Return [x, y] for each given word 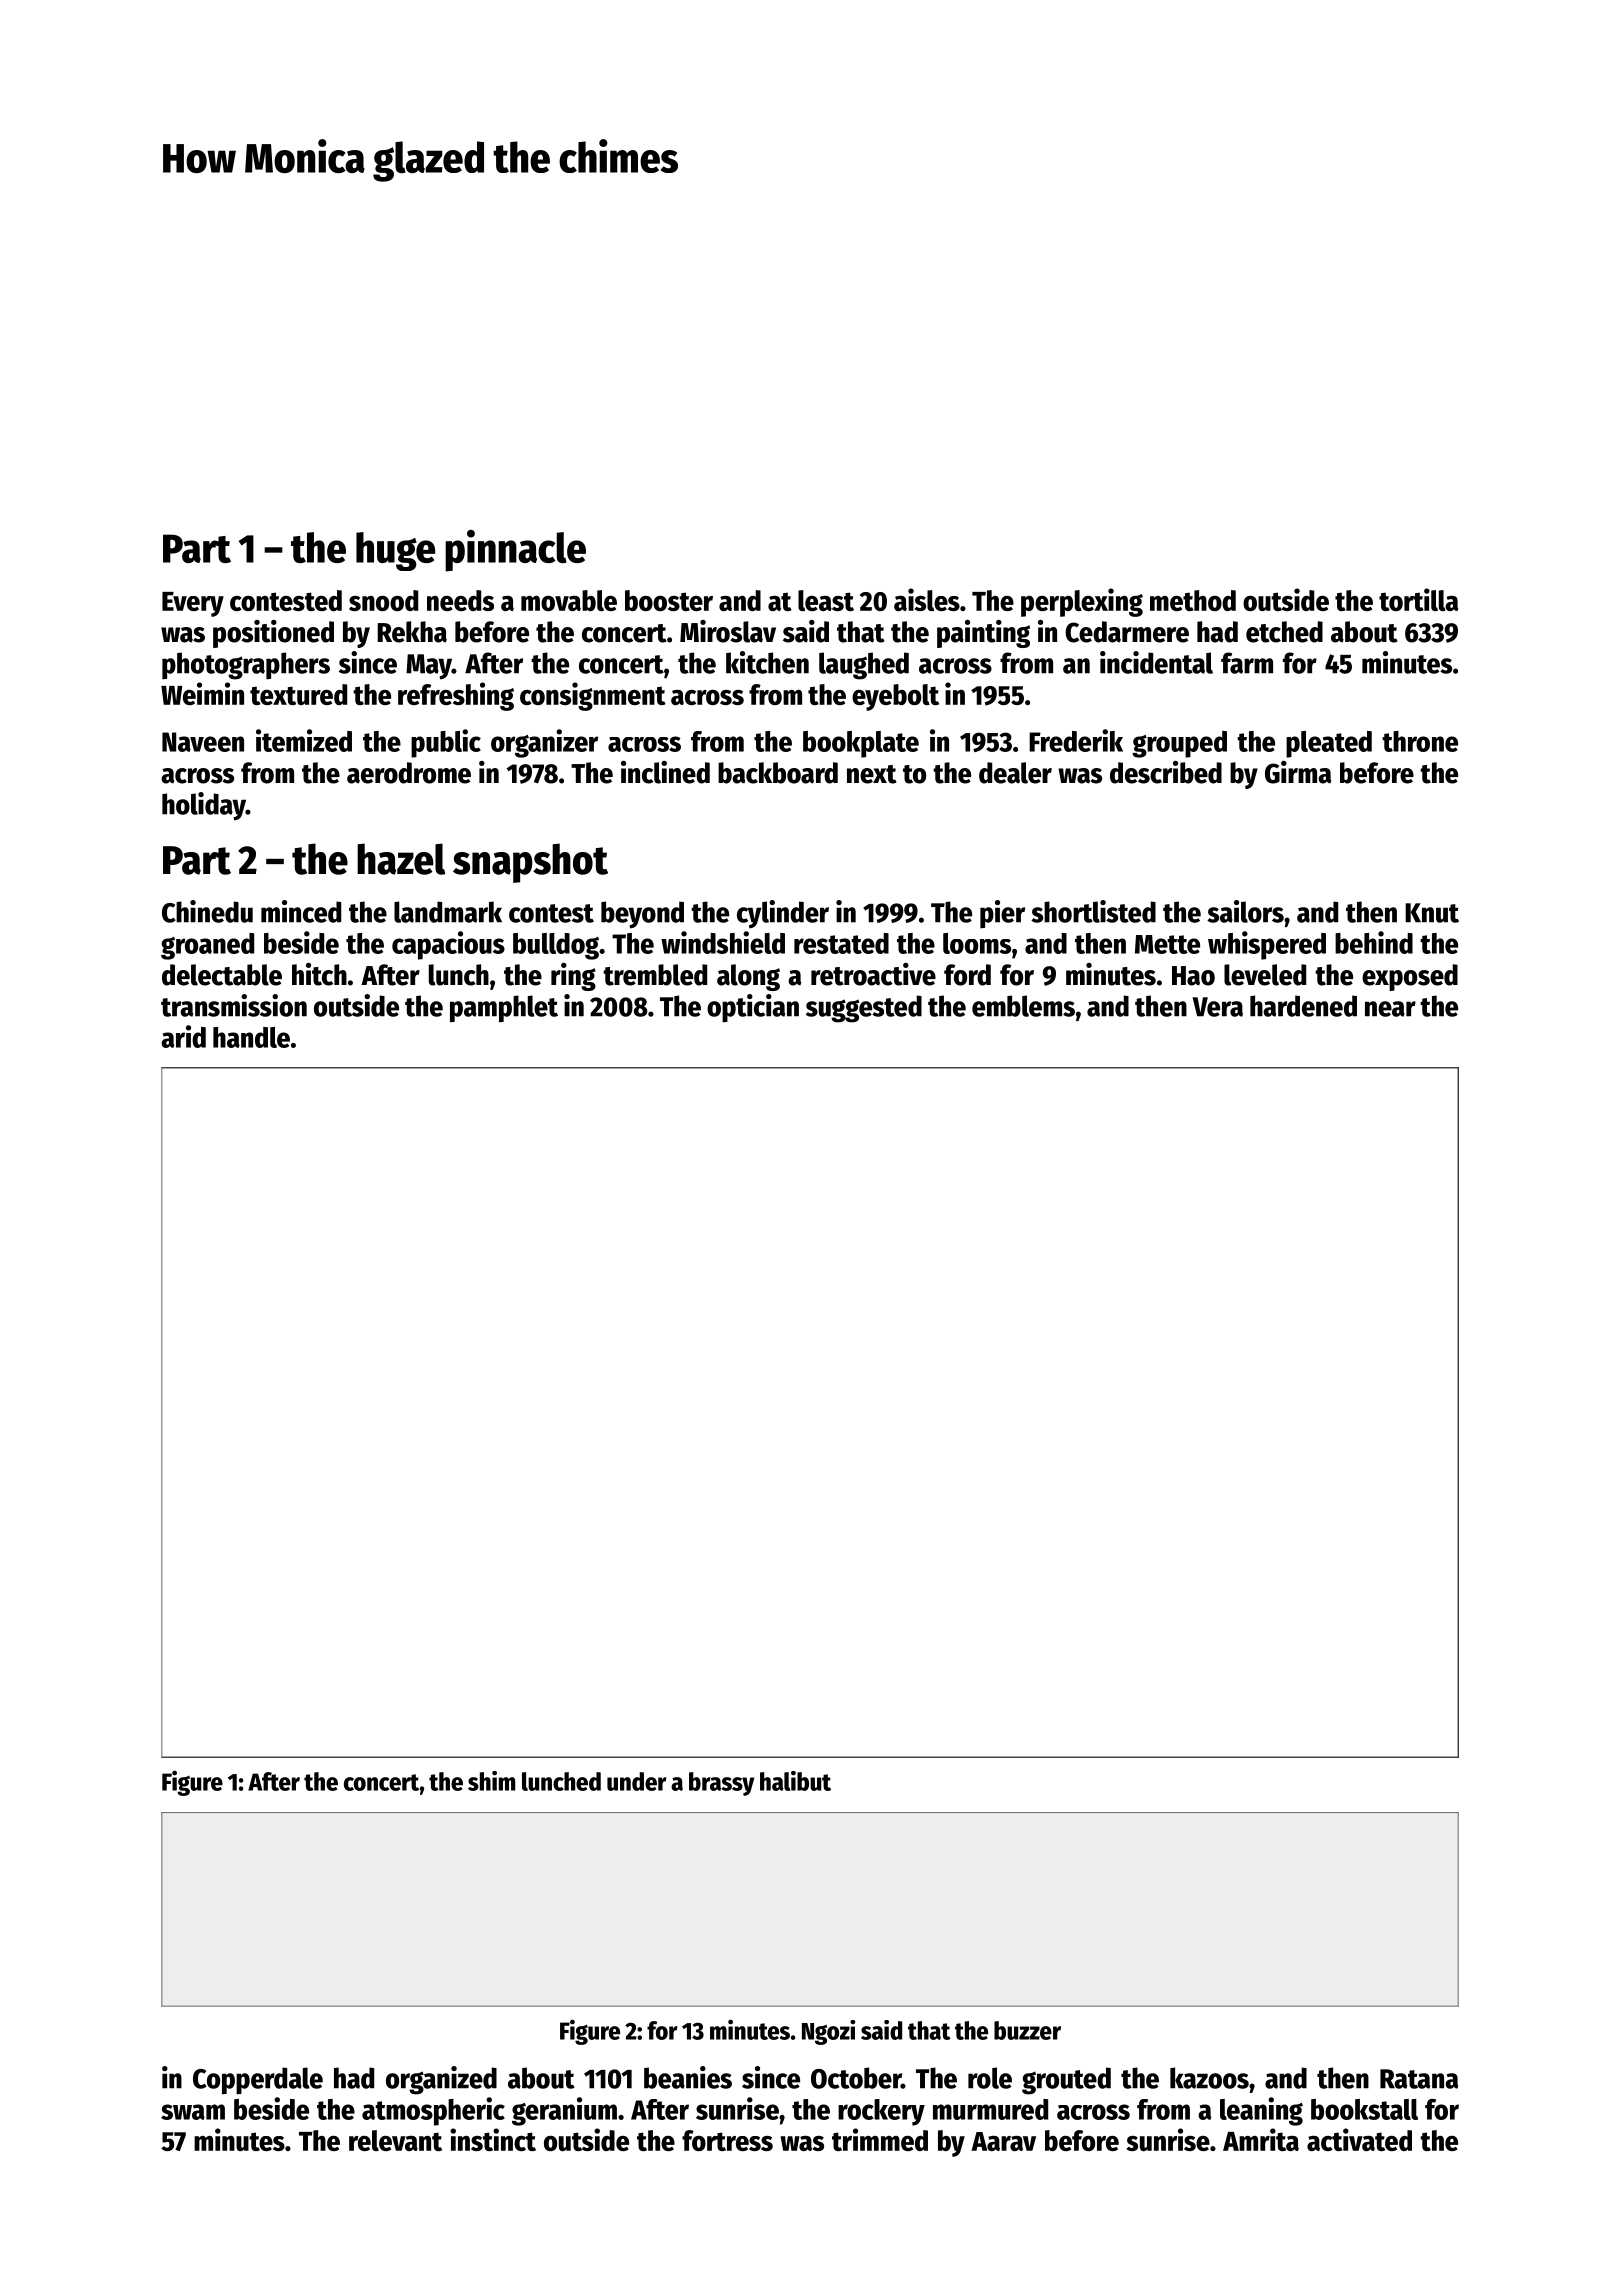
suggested [864, 1009]
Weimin [202, 693]
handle [251, 1037]
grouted [1066, 2081]
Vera [1217, 1007]
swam [193, 2112]
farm [1247, 663]
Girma [1298, 772]
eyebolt [895, 697]
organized [441, 2080]
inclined [665, 772]
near [1390, 1009]
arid [183, 1036]
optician [753, 1008]
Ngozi [828, 2032]
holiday [204, 806]
